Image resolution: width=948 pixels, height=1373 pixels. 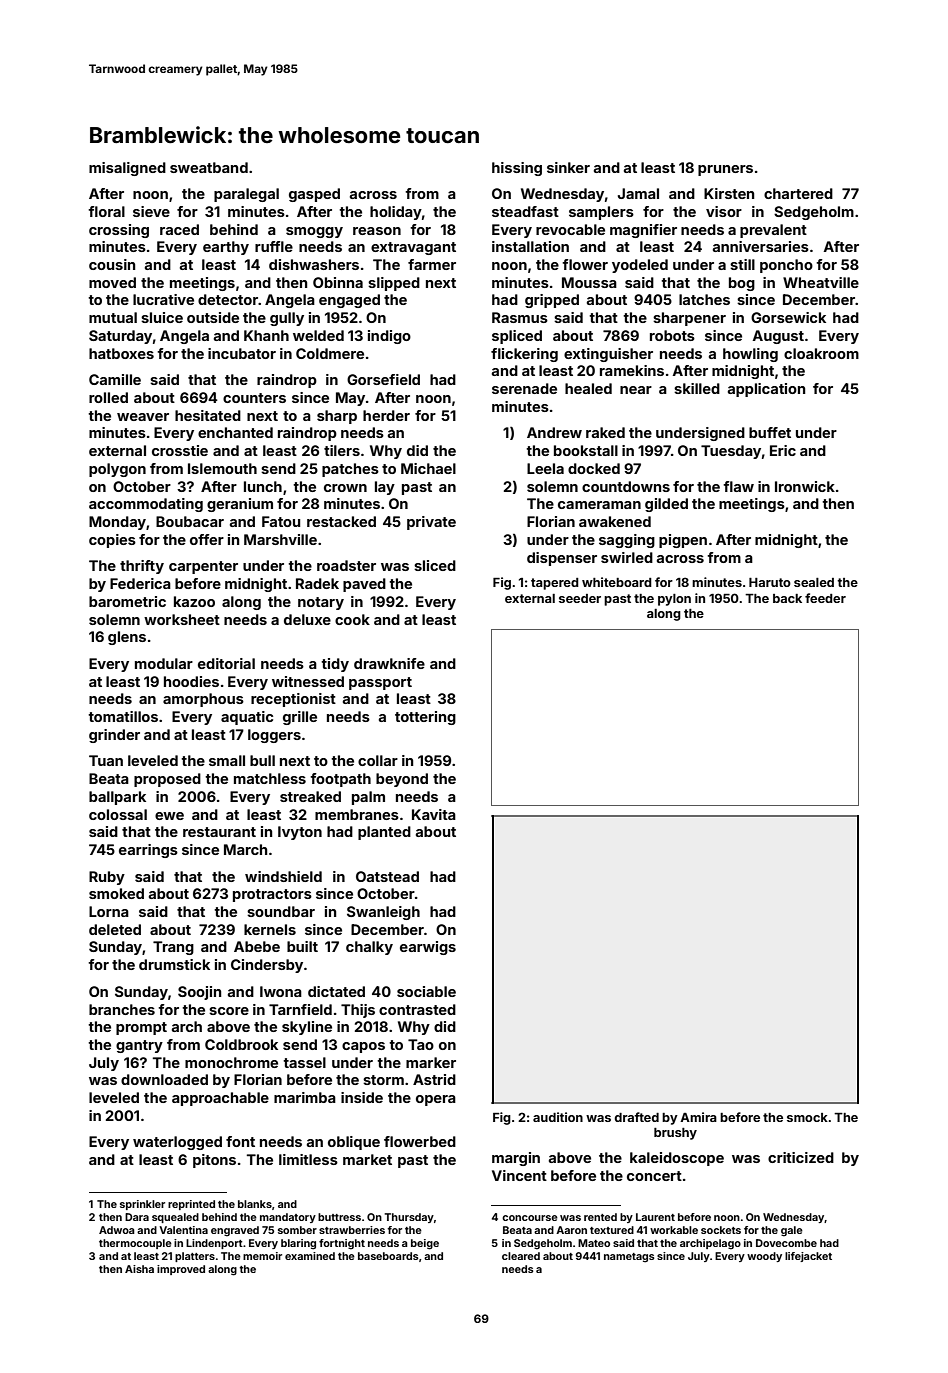 I want to click on Tuan, so click(x=106, y=760).
